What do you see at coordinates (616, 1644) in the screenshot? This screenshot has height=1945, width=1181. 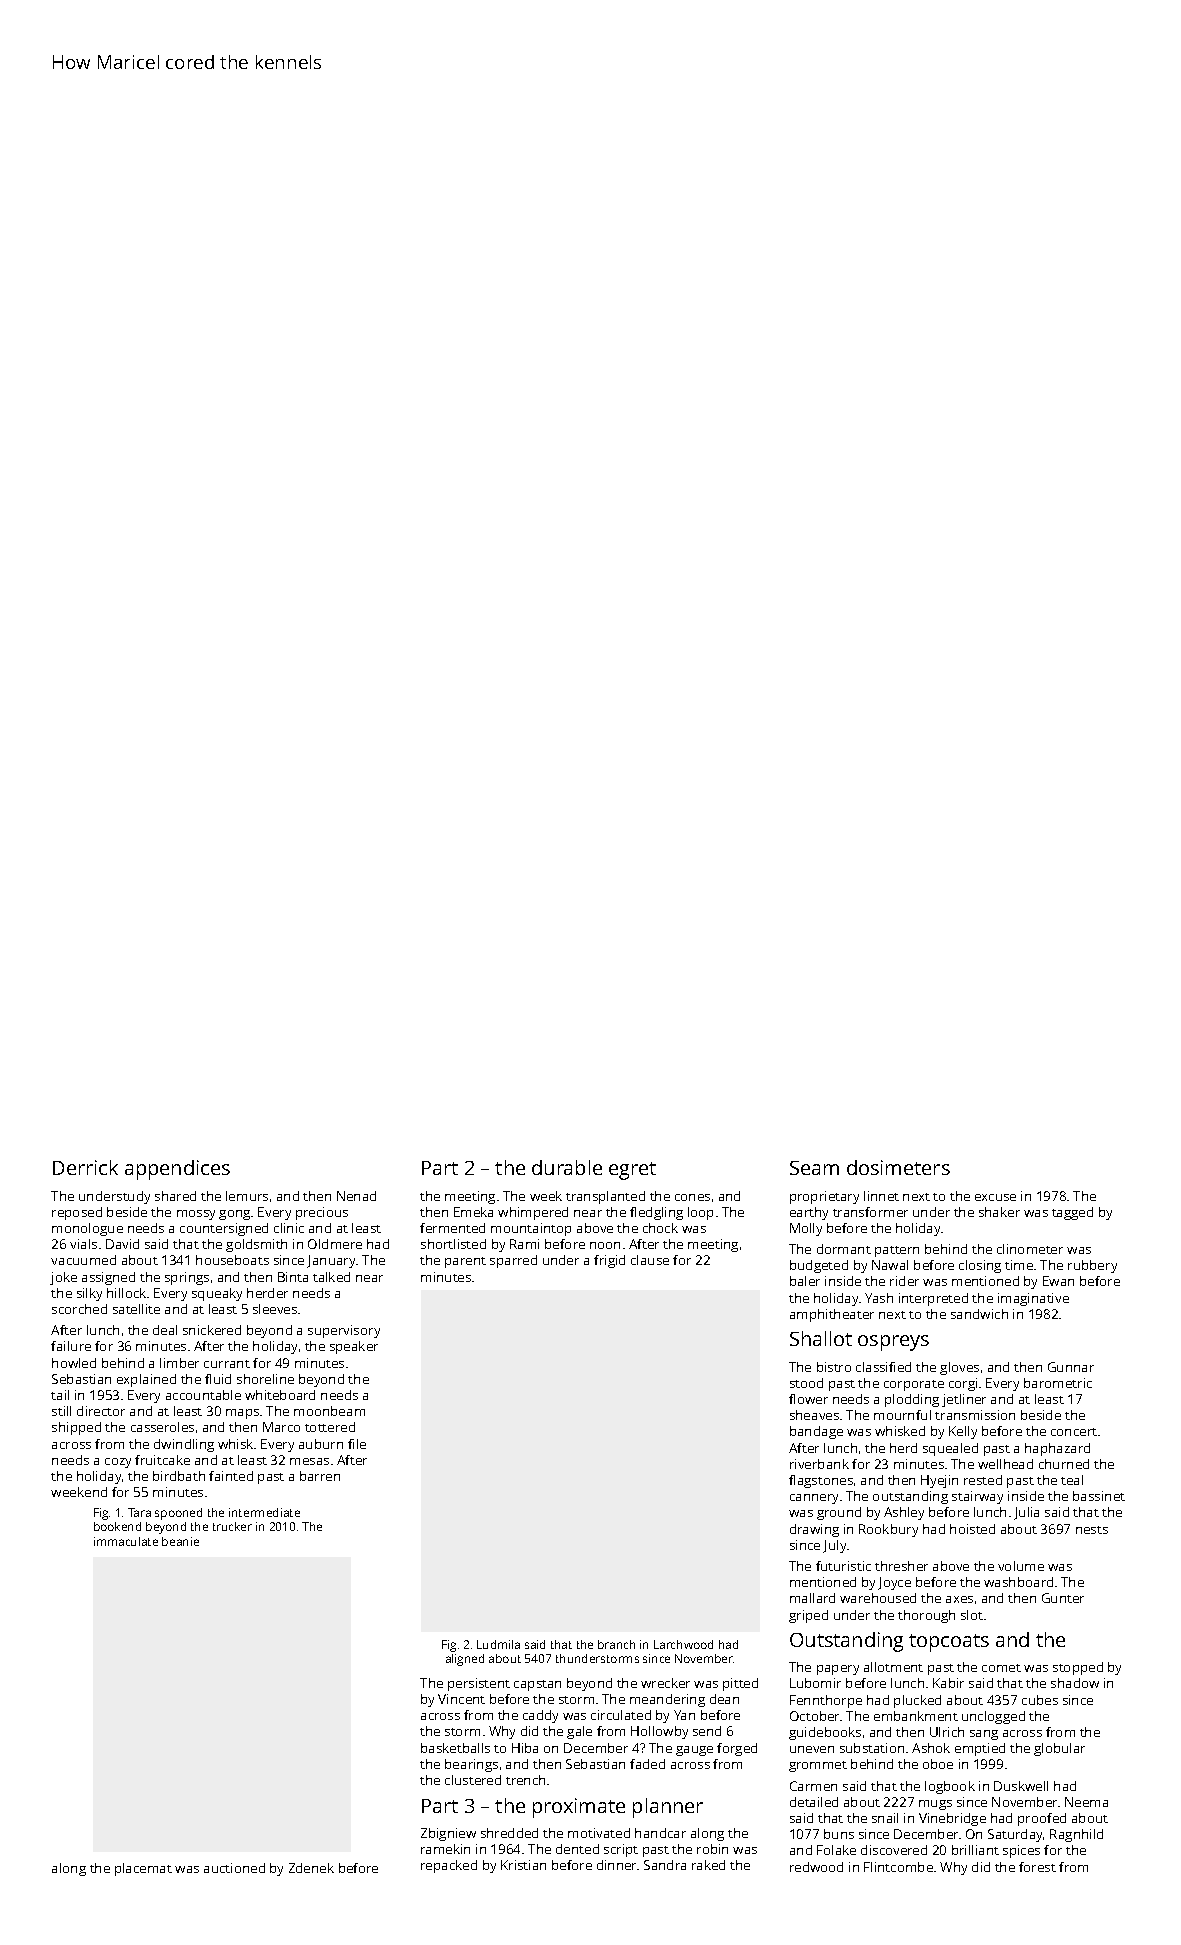 I see `branch` at bounding box center [616, 1644].
